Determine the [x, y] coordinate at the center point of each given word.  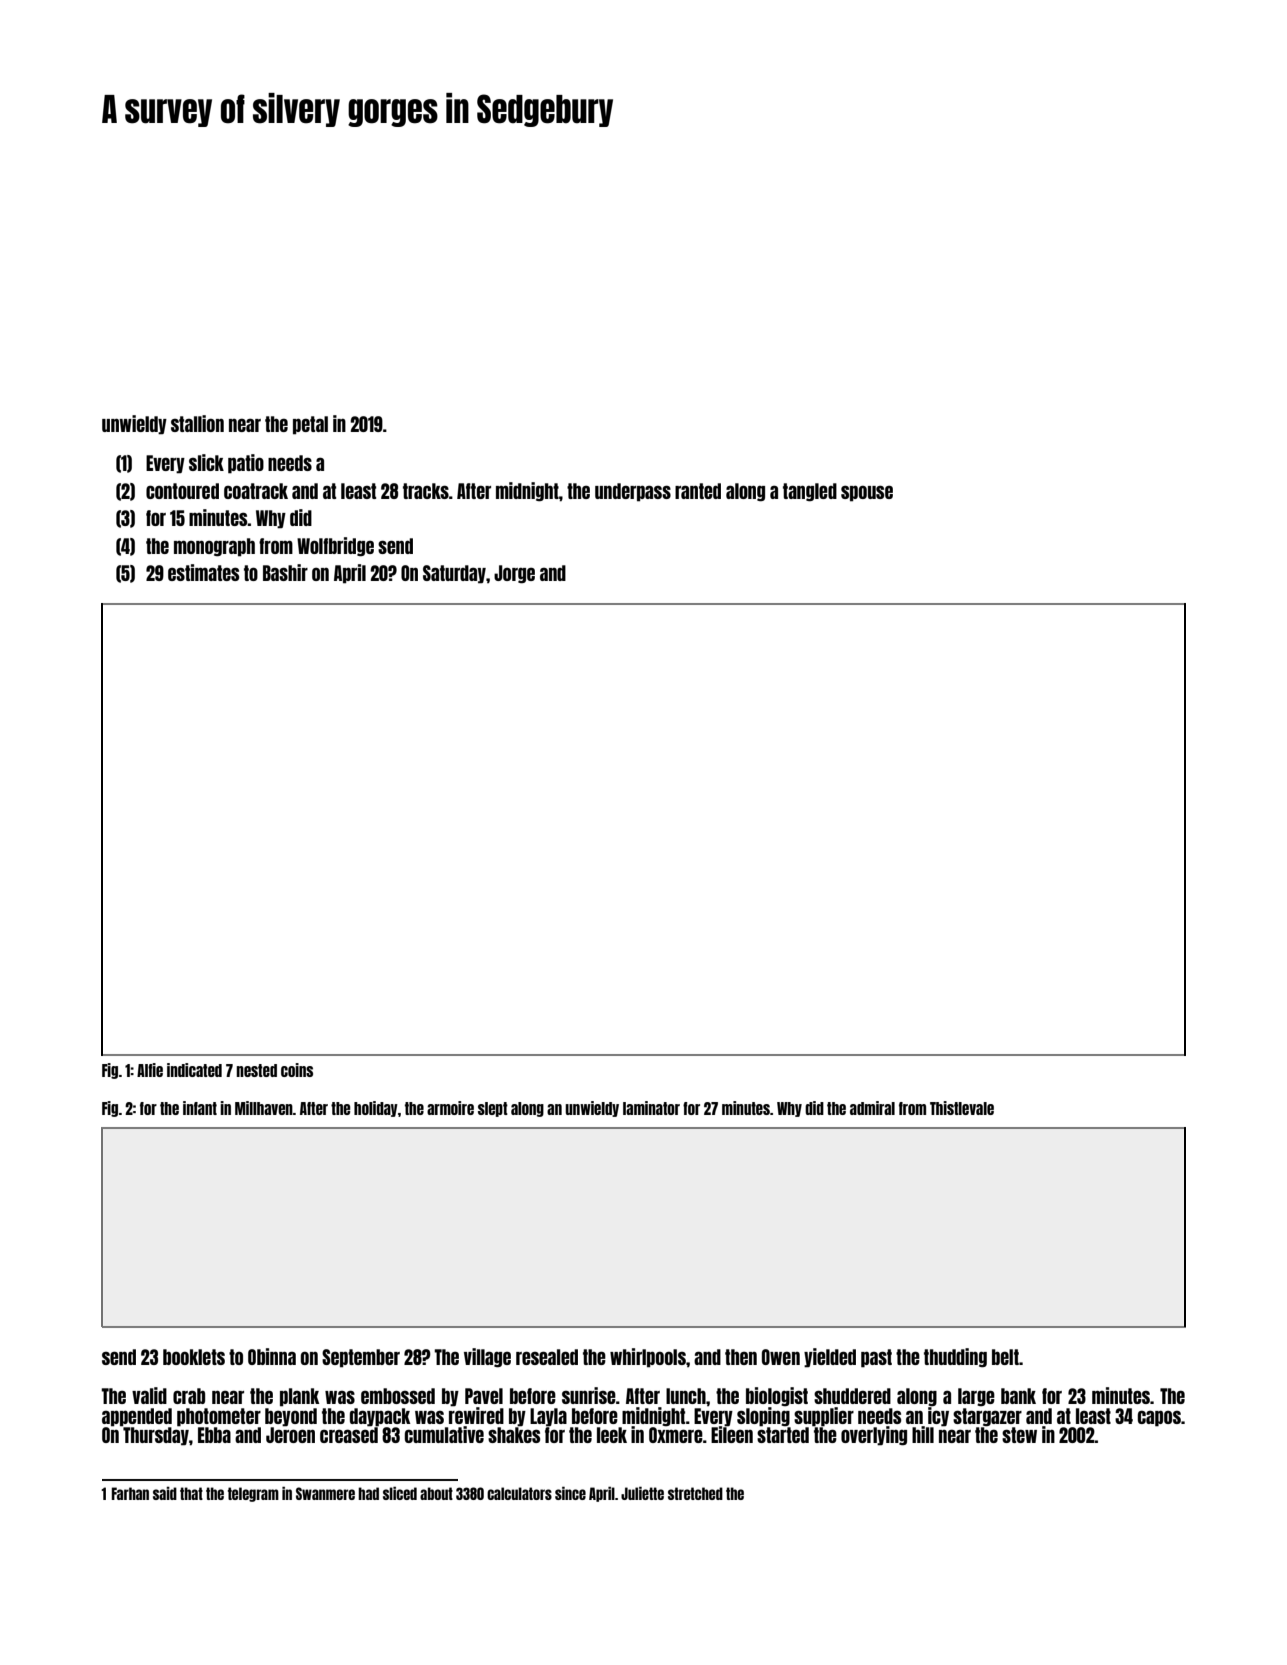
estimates [203, 572]
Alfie [150, 1070]
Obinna [272, 1356]
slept [493, 1109]
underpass [633, 492]
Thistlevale [962, 1108]
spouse [867, 493]
